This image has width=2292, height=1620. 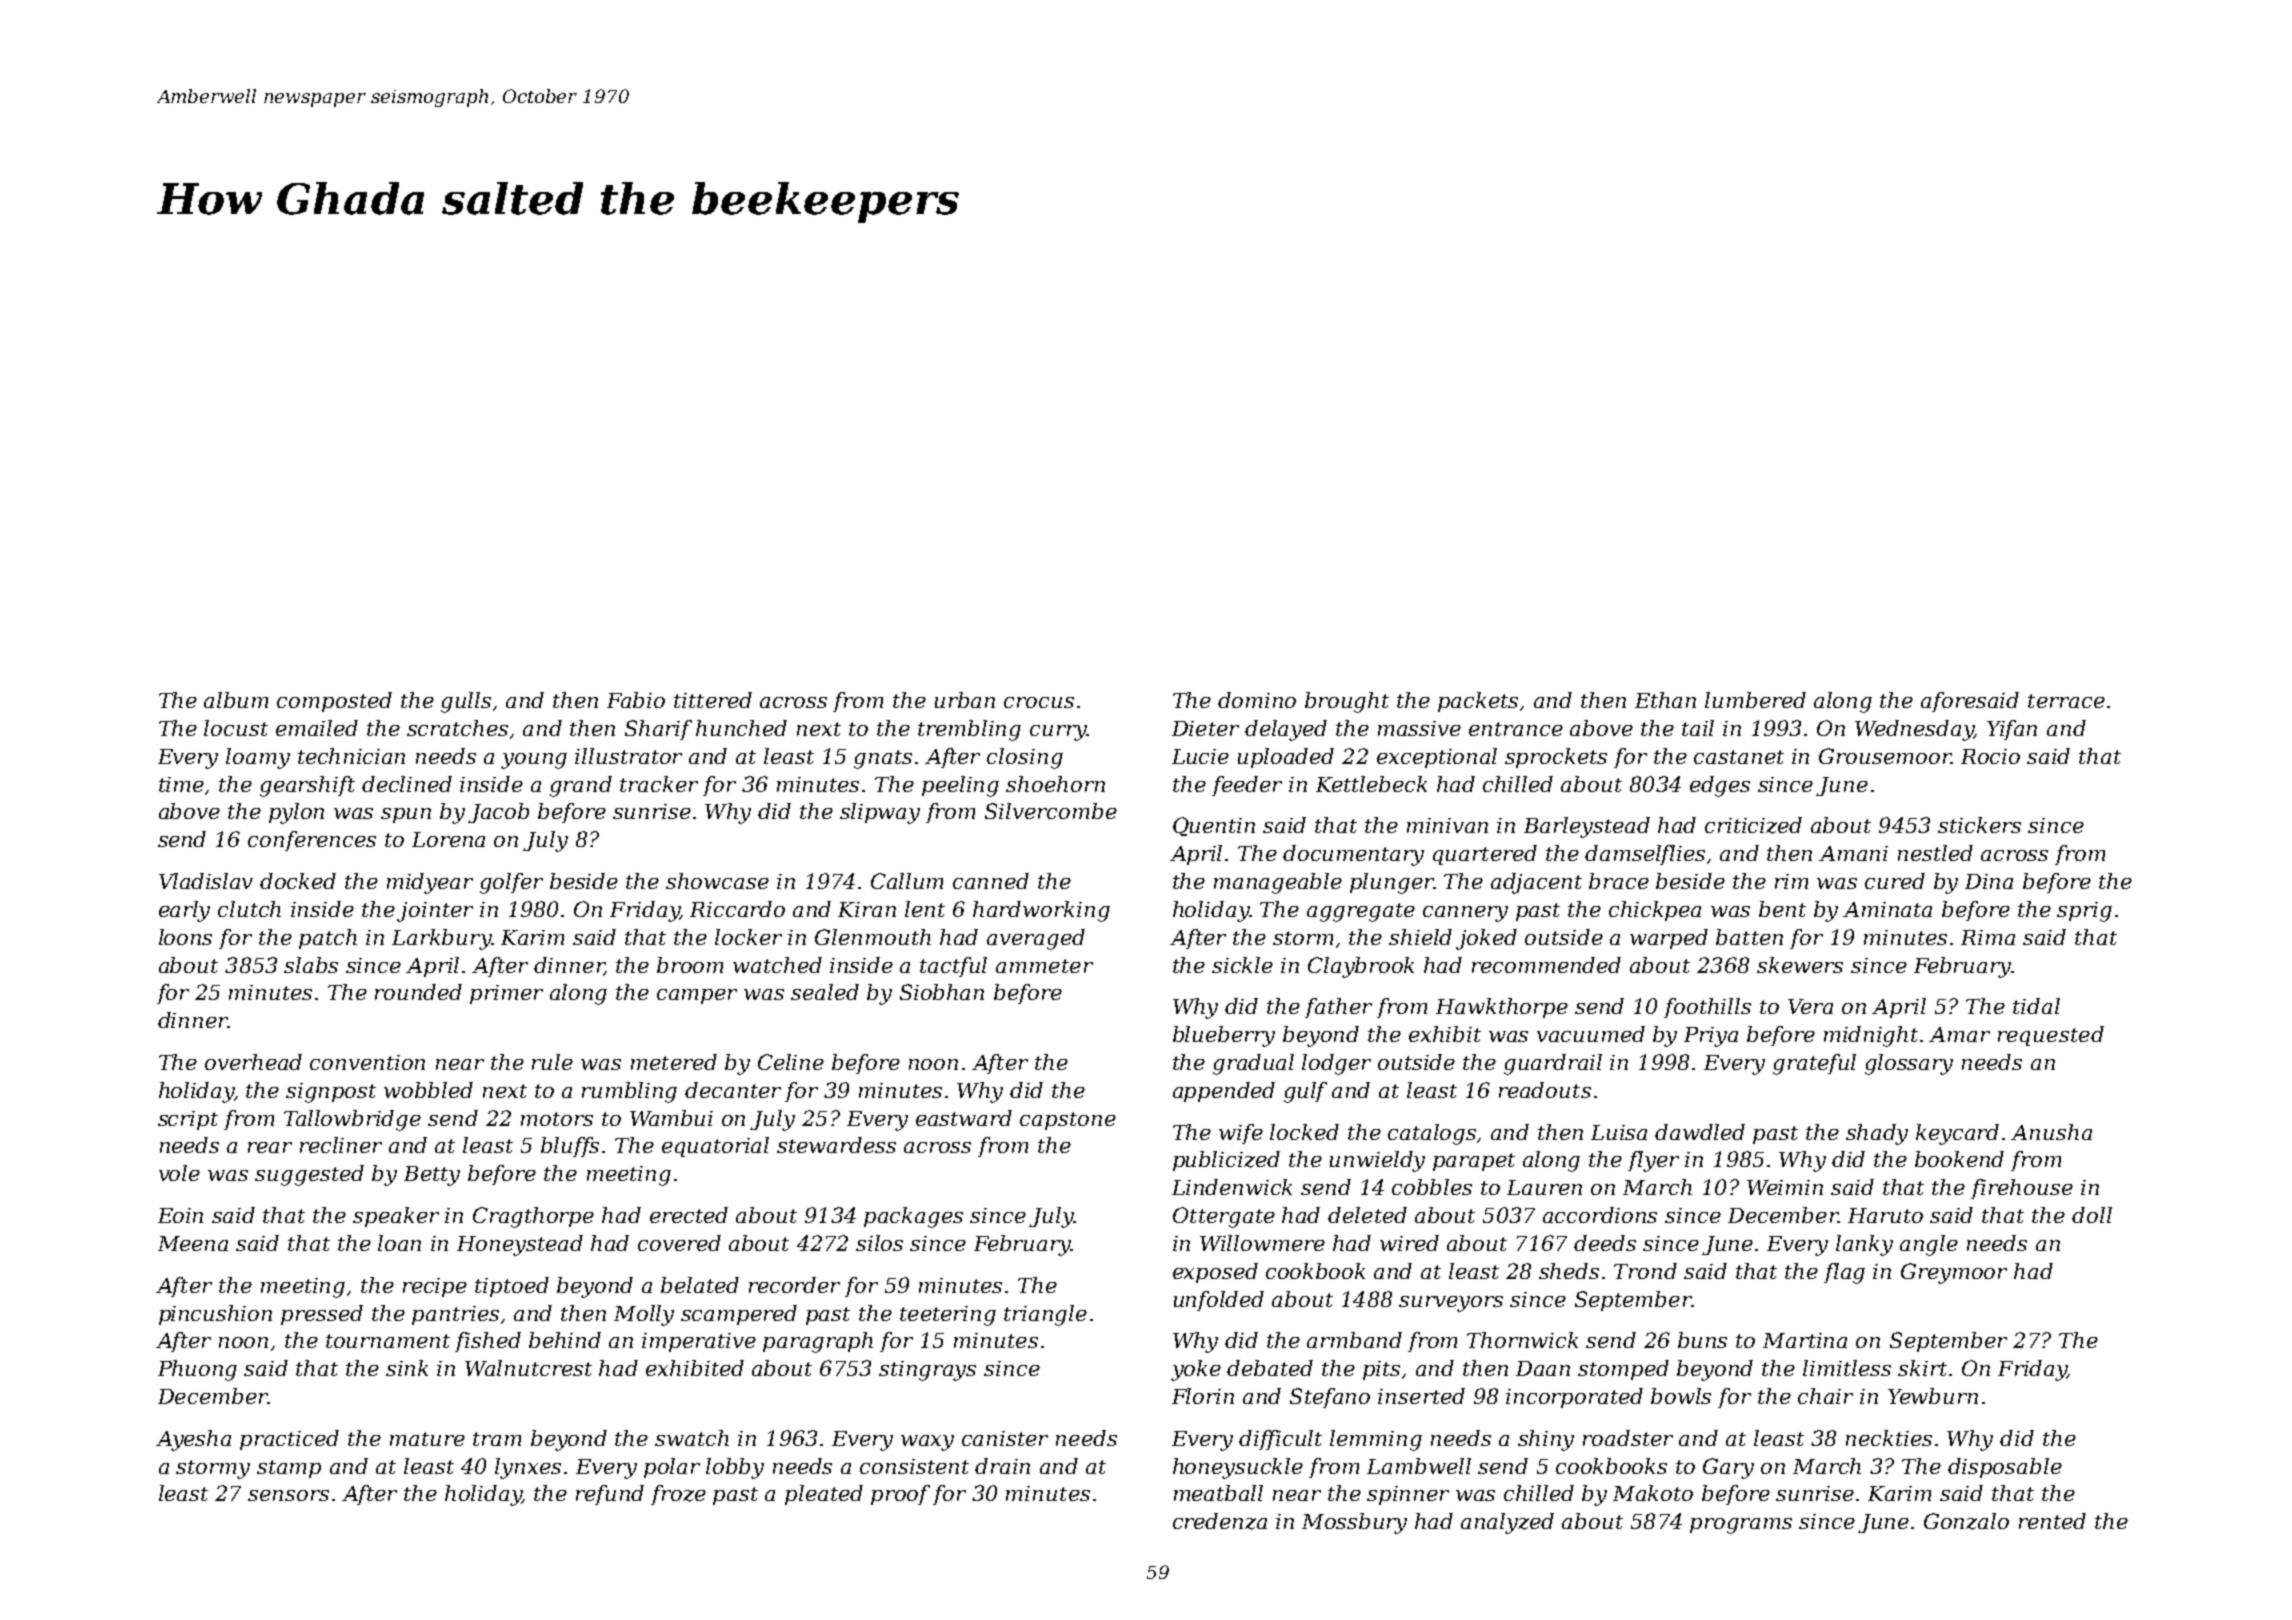 What do you see at coordinates (581, 786) in the image?
I see `grand` at bounding box center [581, 786].
